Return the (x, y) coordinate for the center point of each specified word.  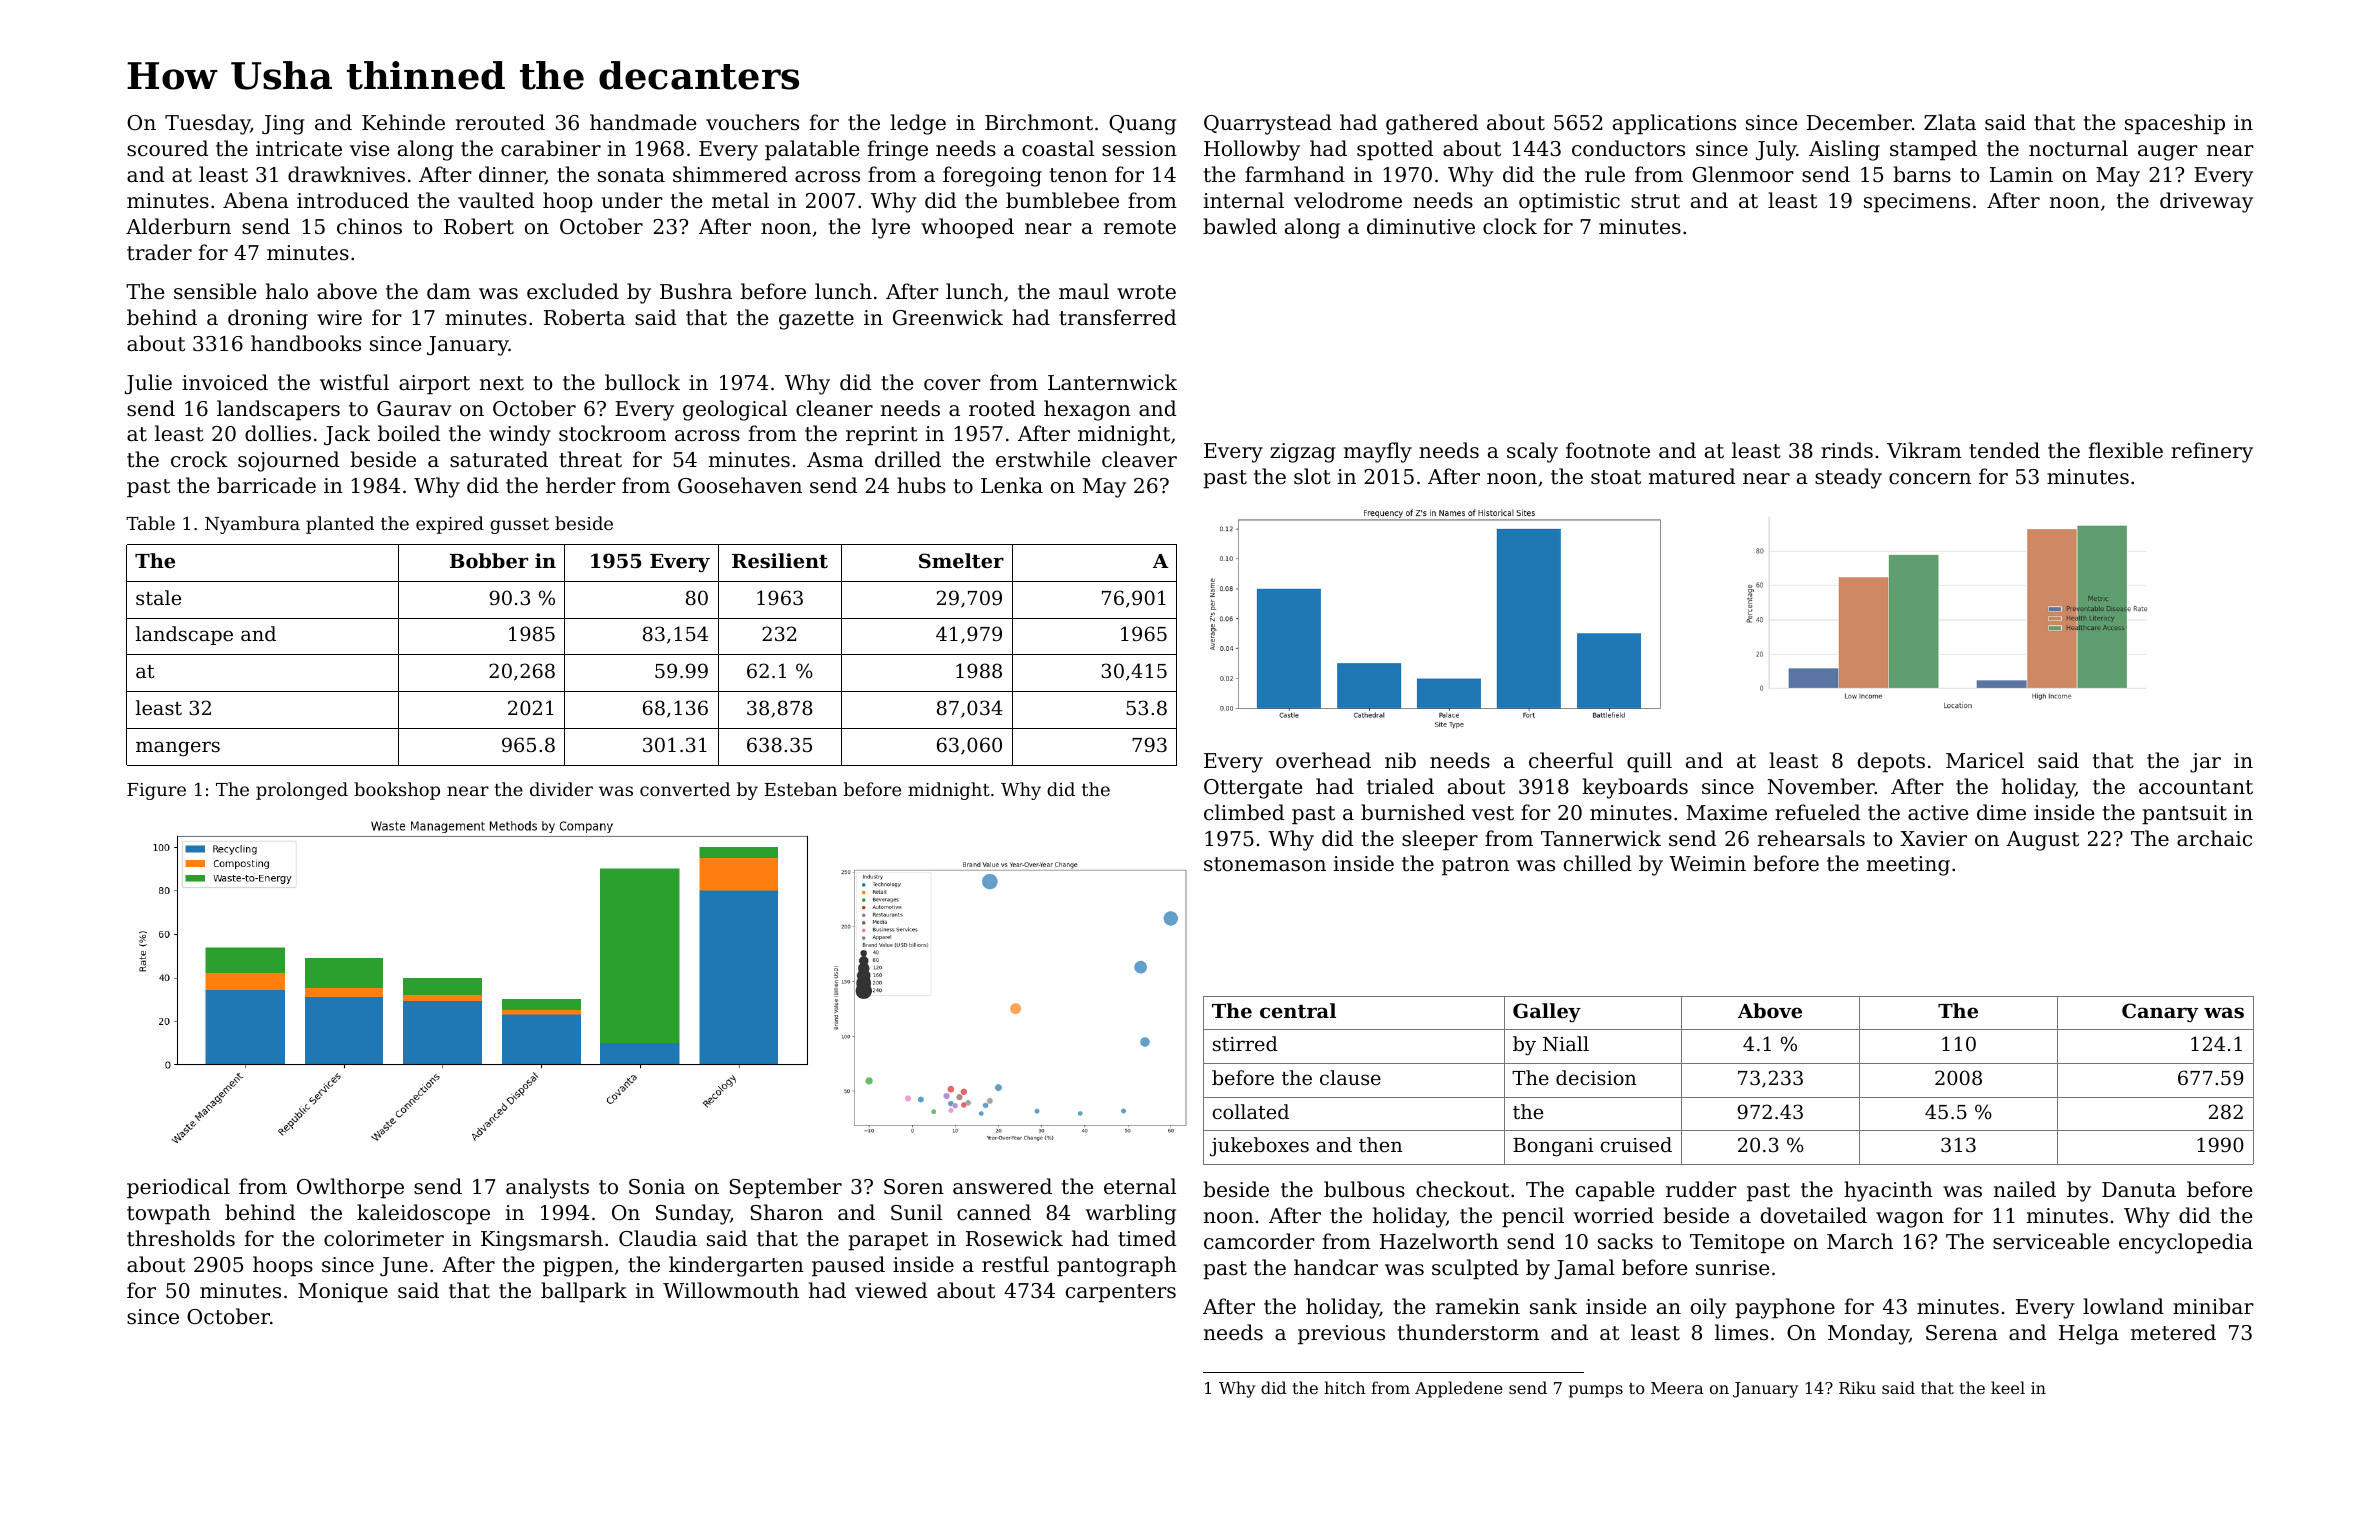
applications (1674, 124)
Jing (283, 125)
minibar (2213, 1306)
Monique (343, 1293)
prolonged (302, 791)
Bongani (1553, 1147)
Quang (1142, 125)
